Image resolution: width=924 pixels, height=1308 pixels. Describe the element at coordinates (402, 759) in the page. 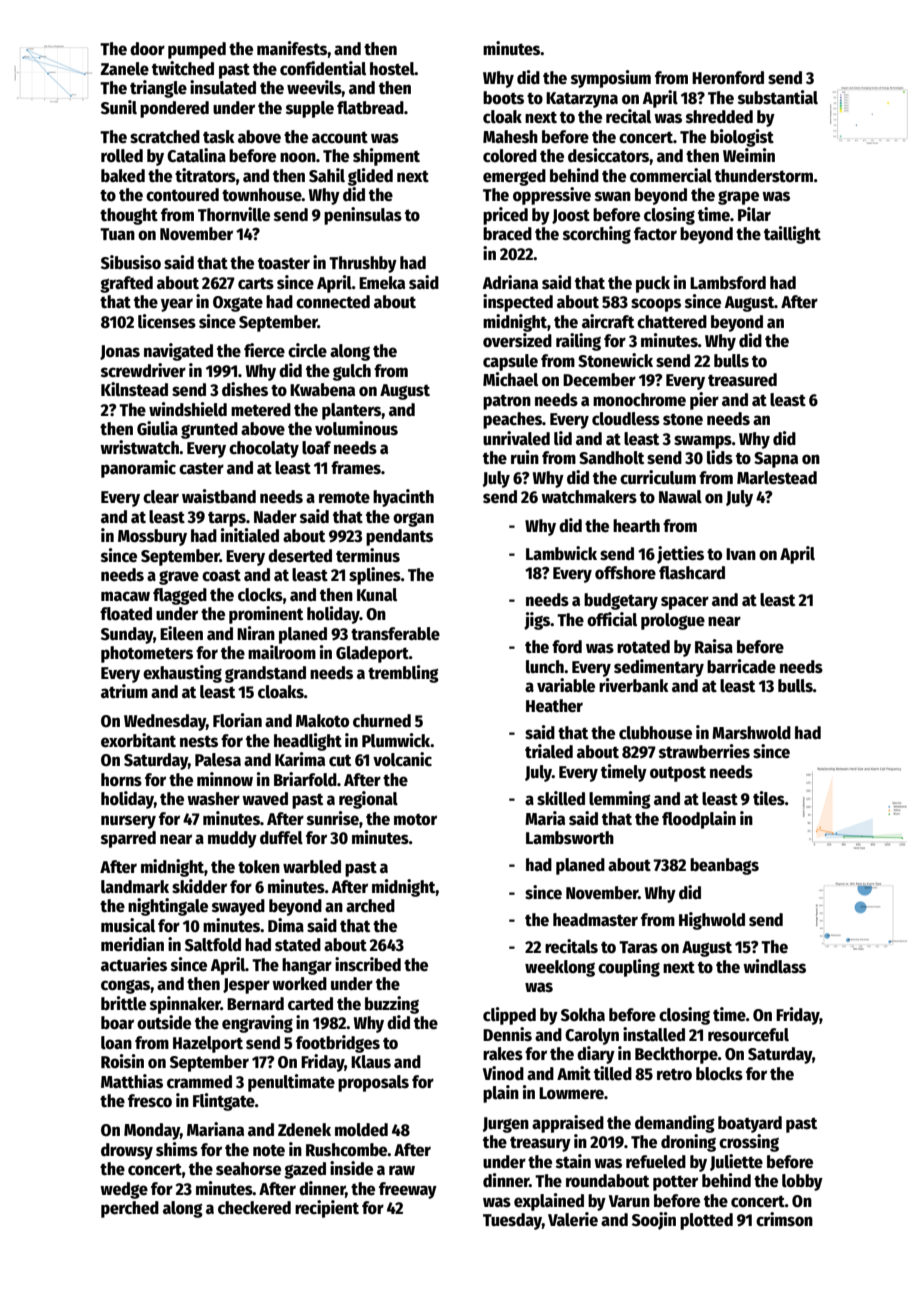

I see `volcanic` at that location.
